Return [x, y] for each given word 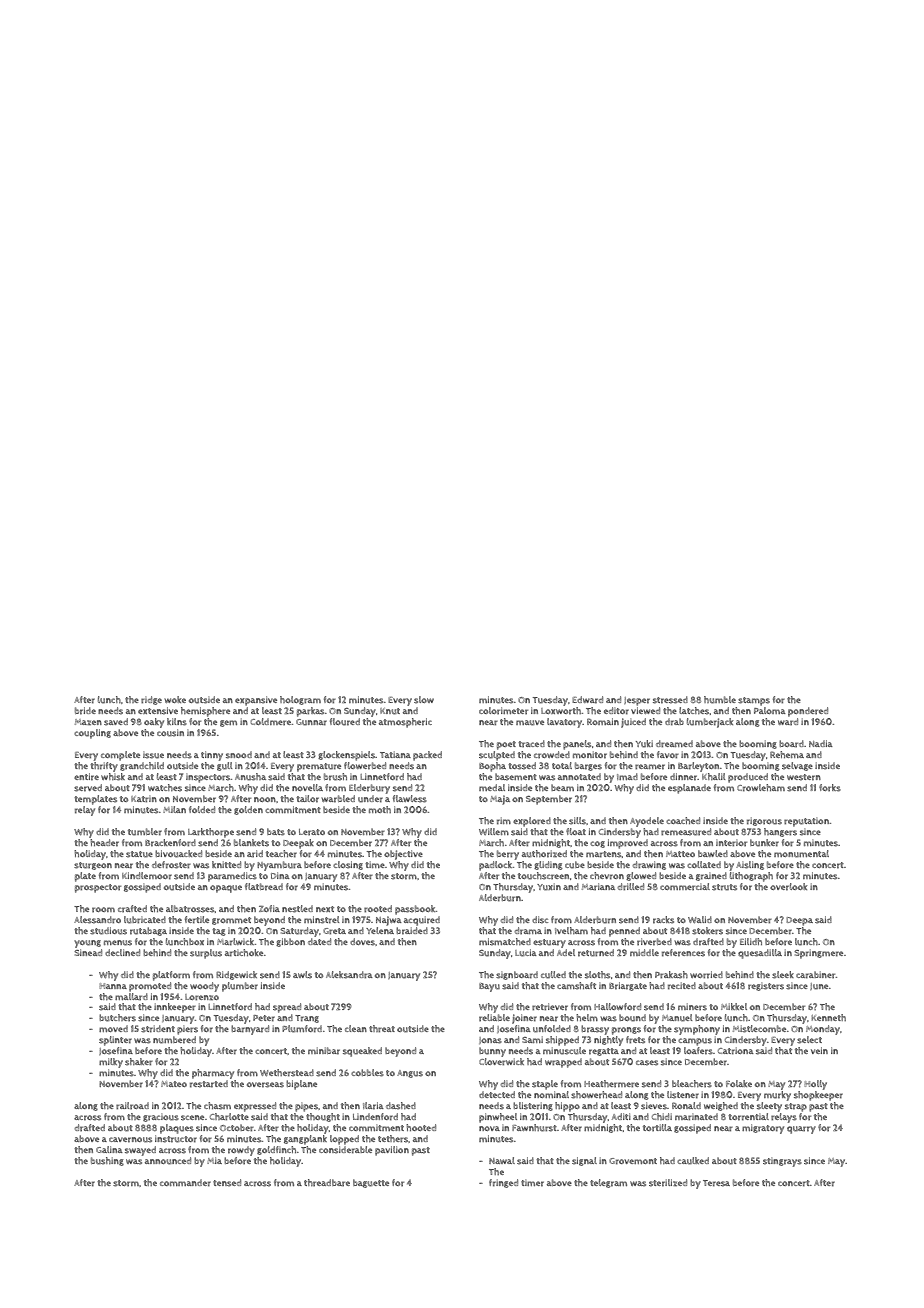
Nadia [821, 743]
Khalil [713, 777]
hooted [421, 1128]
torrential [748, 1117]
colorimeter [503, 711]
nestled [297, 909]
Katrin [144, 799]
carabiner [816, 975]
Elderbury [369, 789]
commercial [685, 887]
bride [85, 711]
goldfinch [276, 1150]
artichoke [244, 953]
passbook [415, 910]
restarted [209, 1084]
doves [362, 942]
